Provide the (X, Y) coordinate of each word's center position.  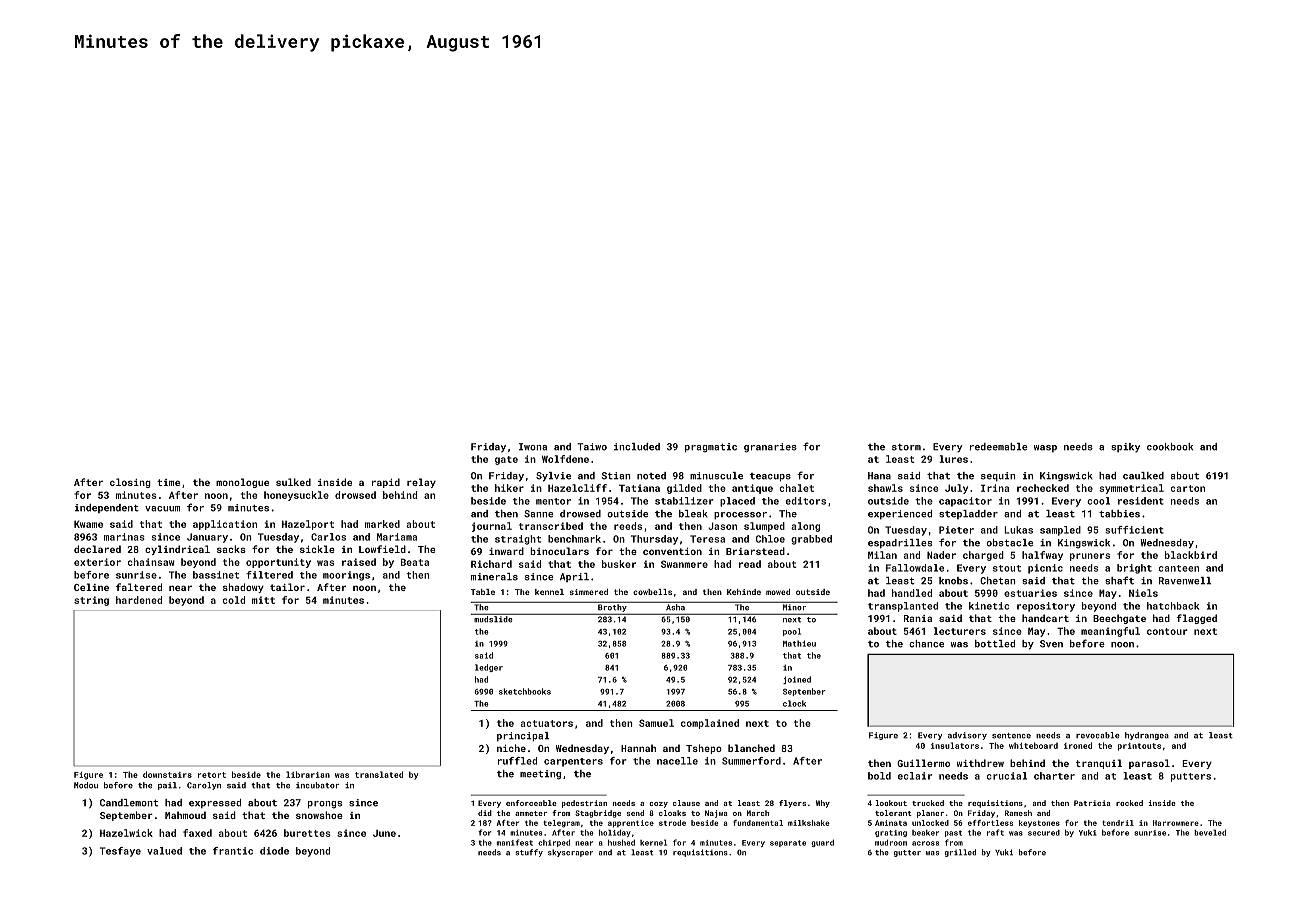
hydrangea (1147, 736)
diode (274, 851)
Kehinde (744, 592)
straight (518, 540)
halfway (1042, 556)
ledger (489, 668)
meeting (540, 775)
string (91, 601)
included (637, 447)
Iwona (533, 447)
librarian (308, 774)
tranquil (1099, 764)
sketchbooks (525, 691)
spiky (1125, 448)
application (225, 525)
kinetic (989, 606)
